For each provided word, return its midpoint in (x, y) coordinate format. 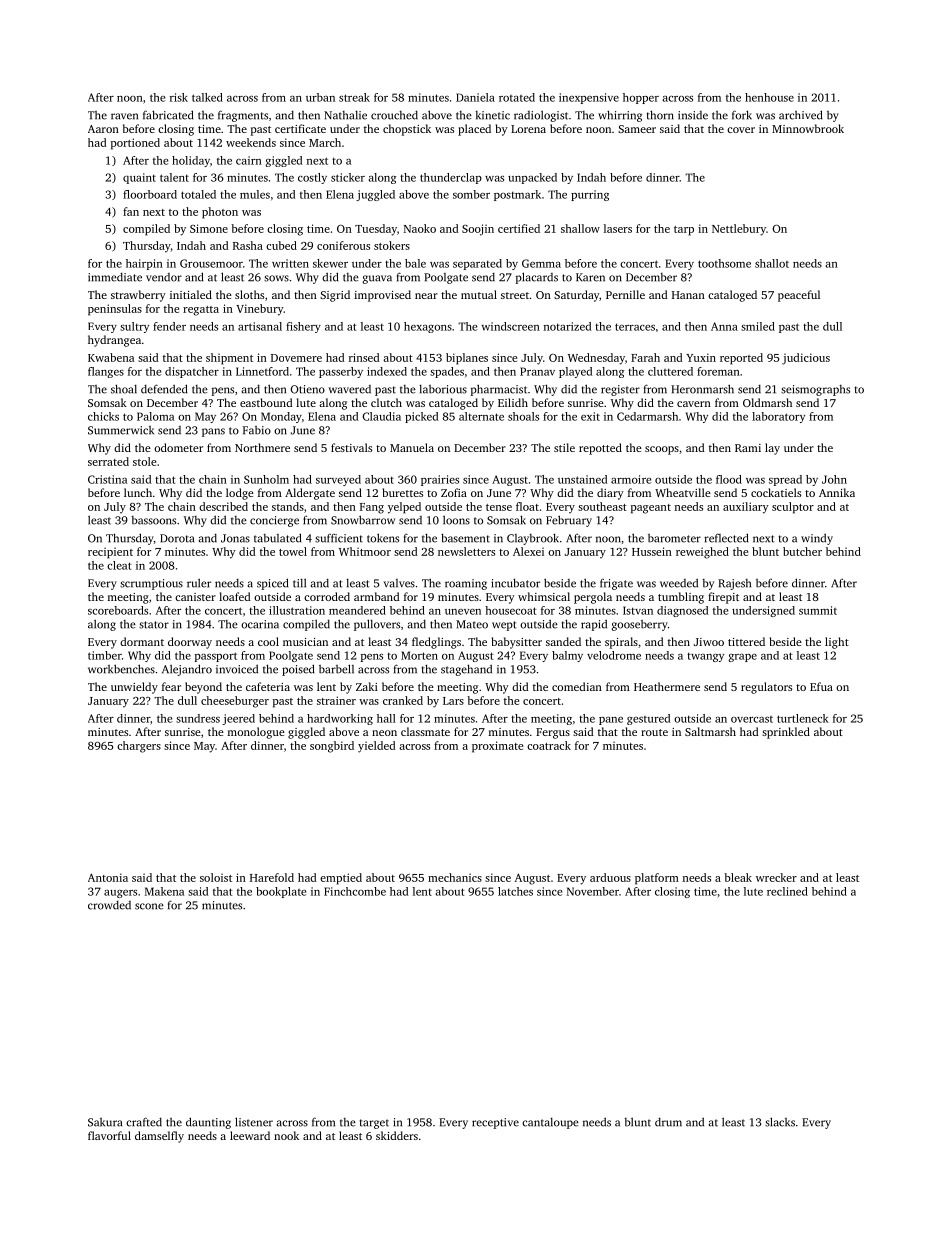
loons (456, 520)
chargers (139, 747)
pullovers (377, 625)
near (426, 296)
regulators (766, 688)
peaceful (799, 296)
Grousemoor (211, 263)
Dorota (177, 538)
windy (817, 539)
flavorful (109, 1135)
